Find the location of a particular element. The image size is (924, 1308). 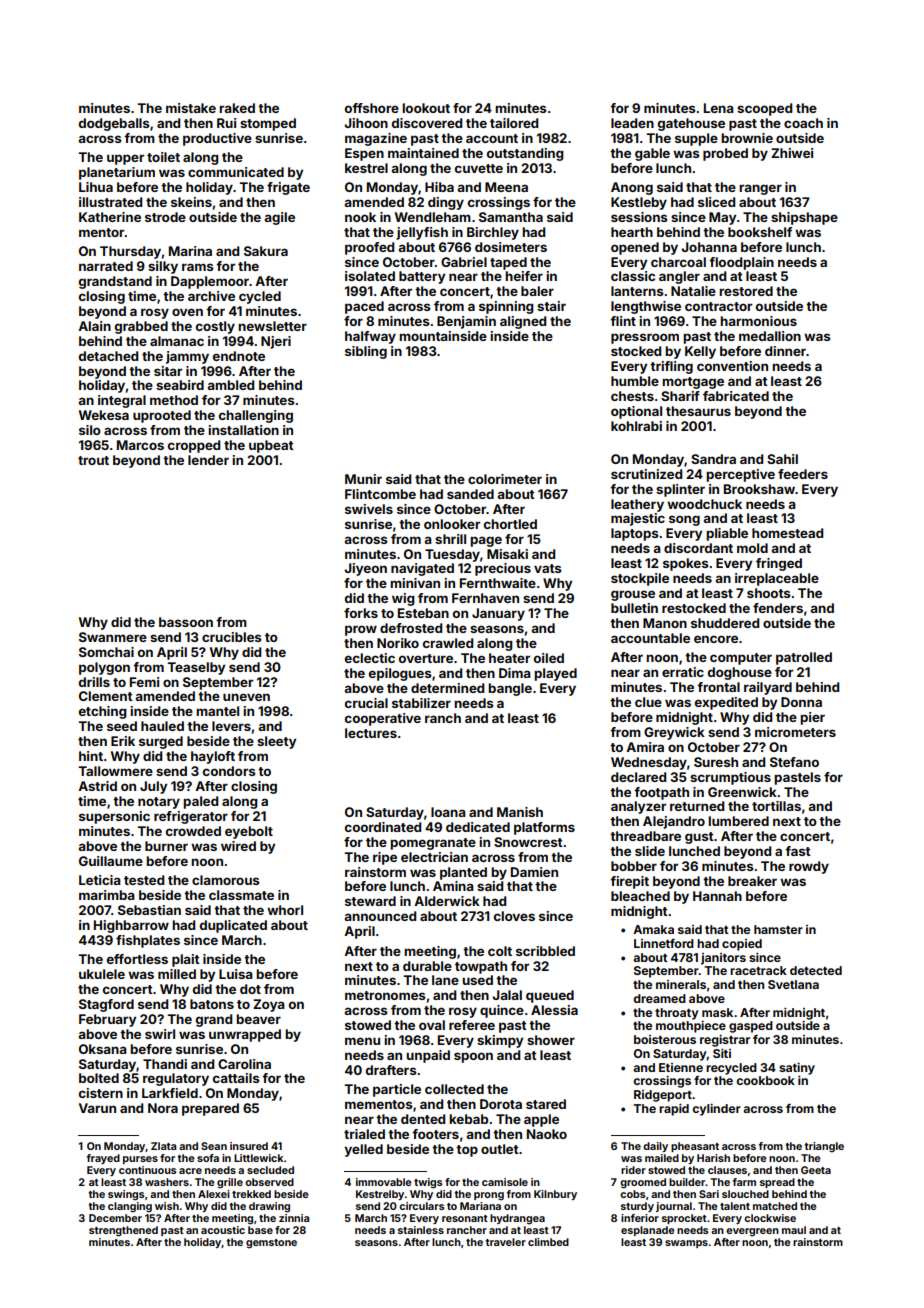

convention is located at coordinates (732, 366).
